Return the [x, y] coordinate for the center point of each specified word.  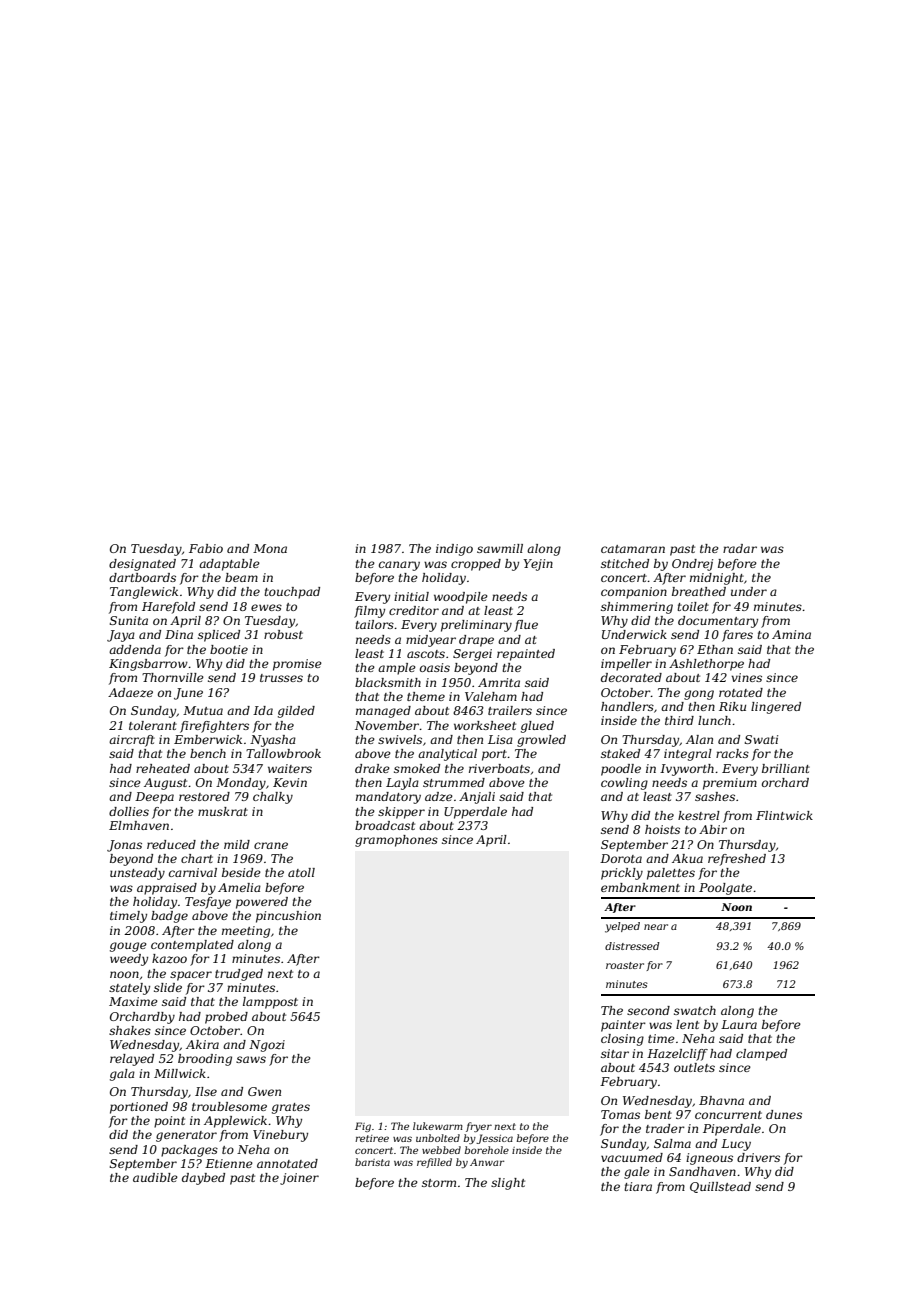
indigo [454, 550]
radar [740, 548]
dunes [784, 1114]
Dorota [621, 858]
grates [291, 1108]
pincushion [288, 917]
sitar [615, 1053]
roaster [625, 965]
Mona [270, 548]
